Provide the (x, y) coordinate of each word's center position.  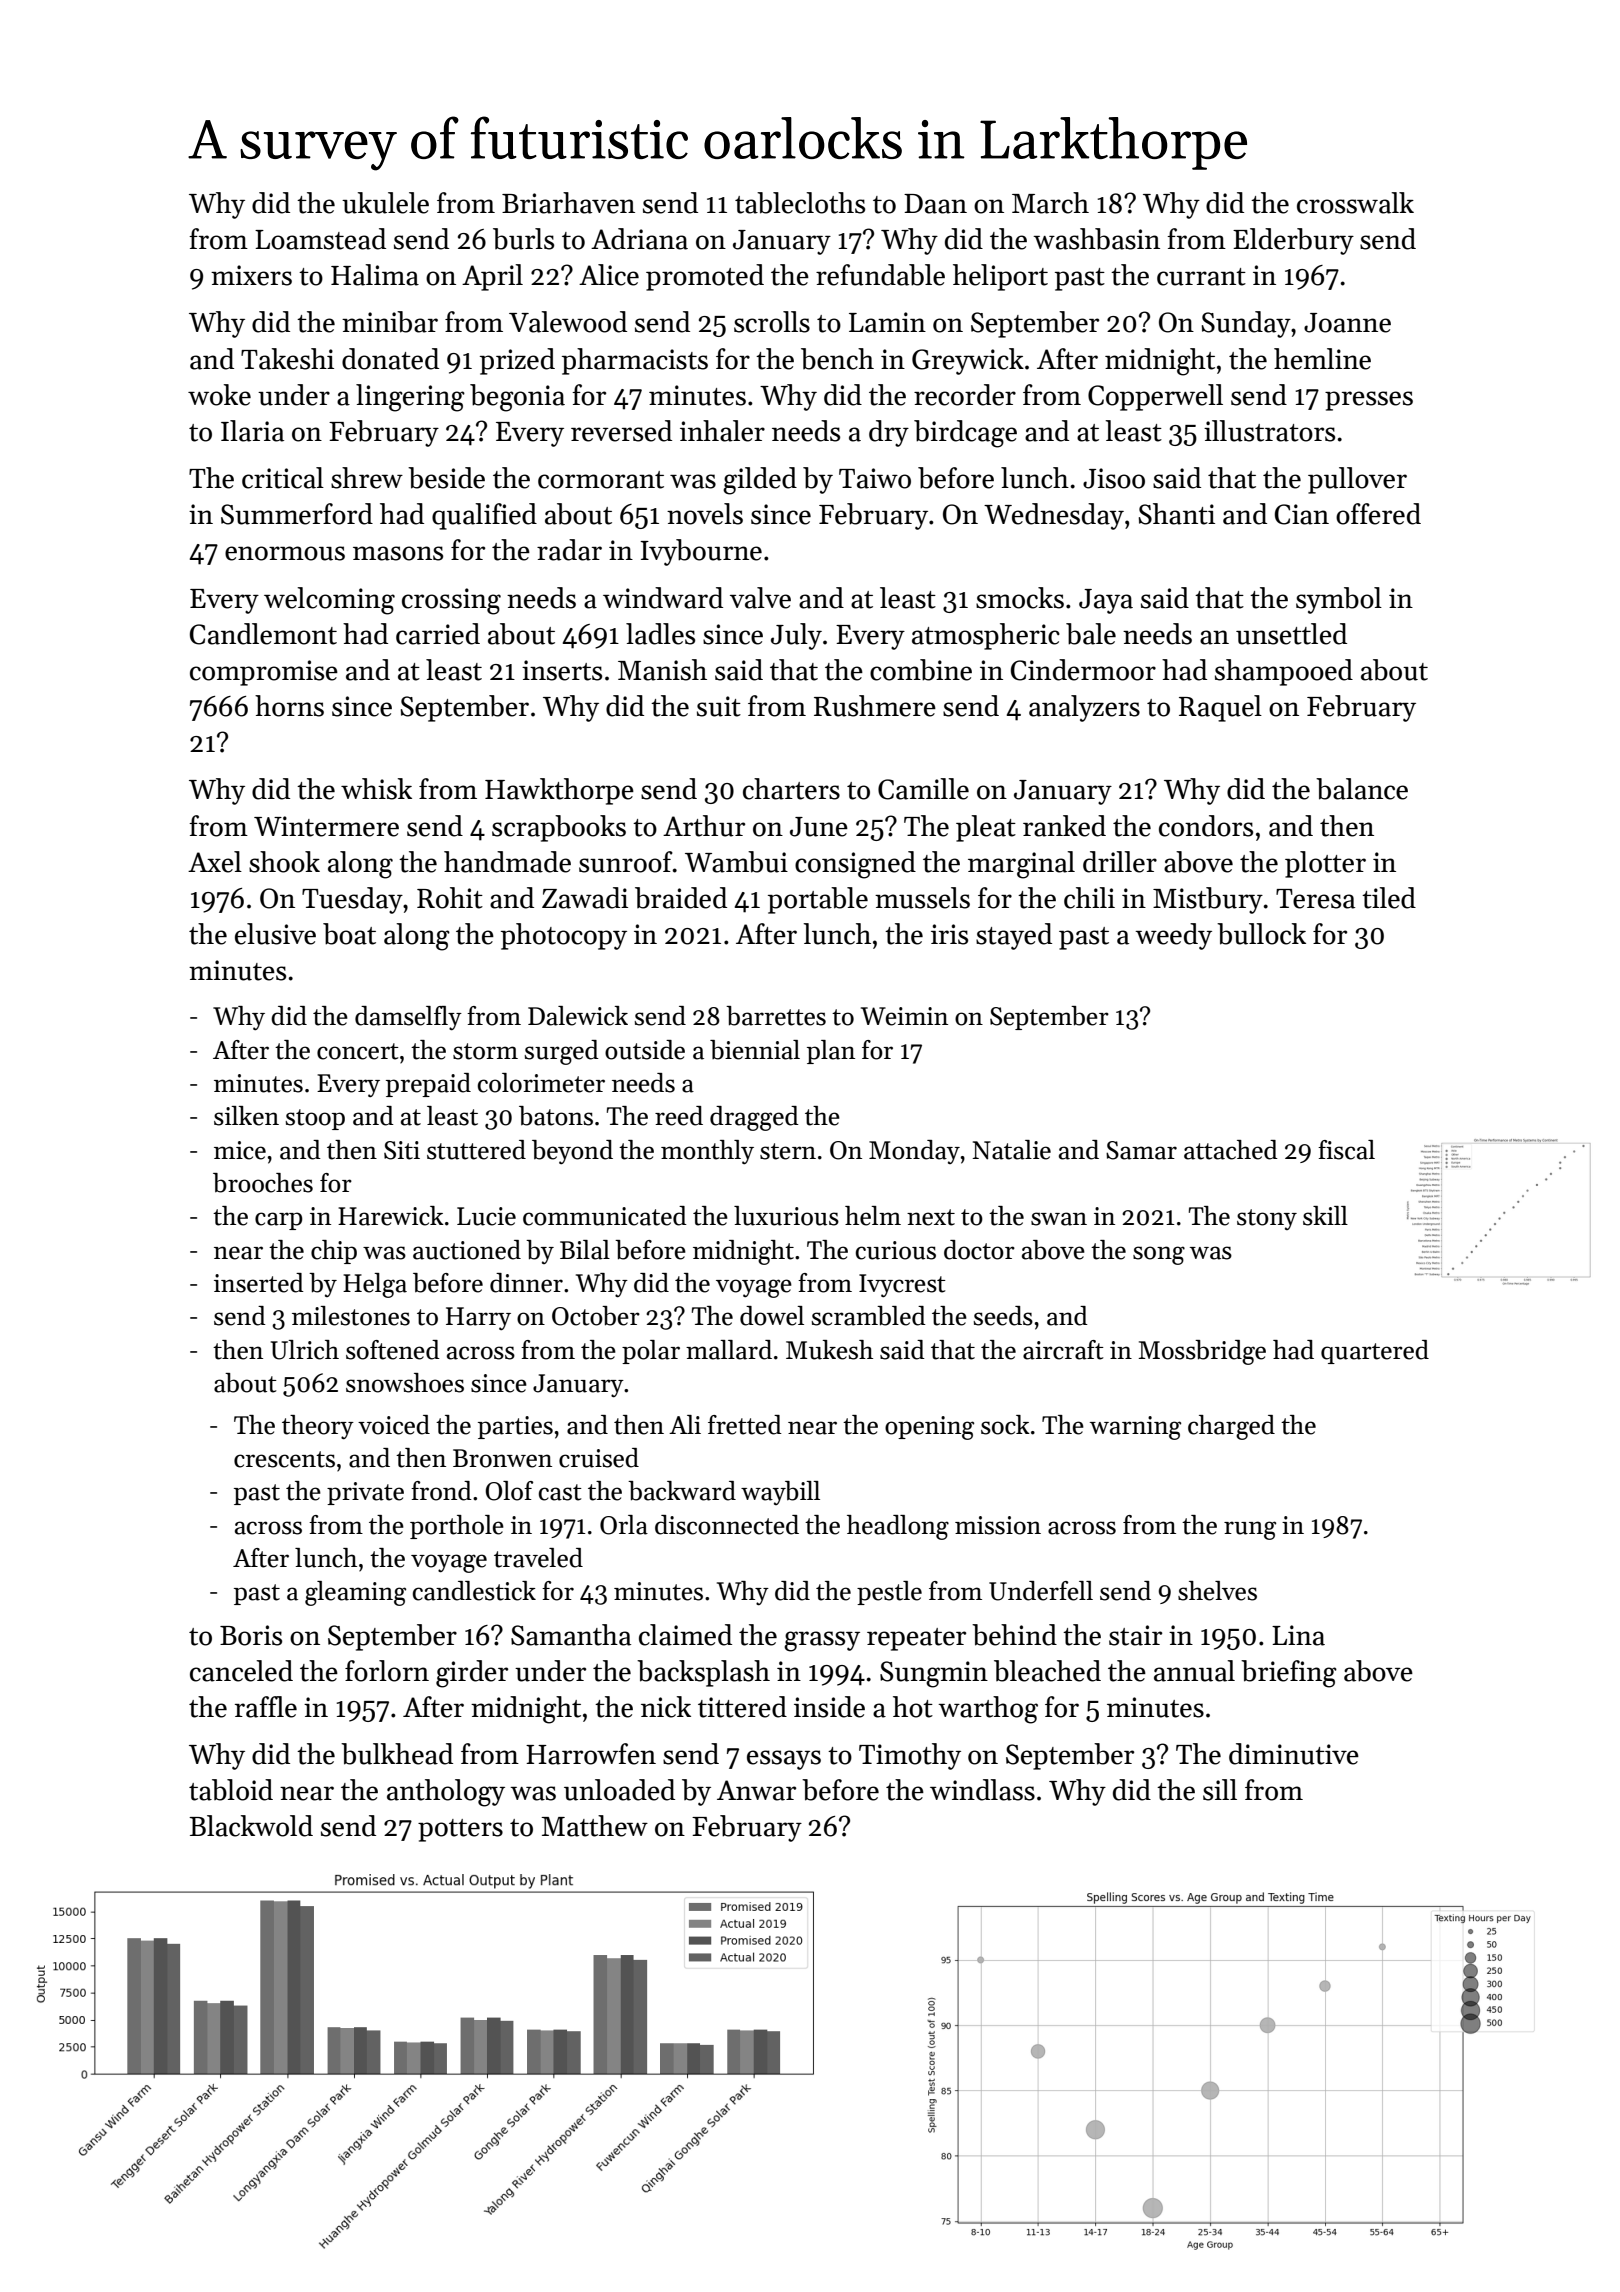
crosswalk (1355, 203)
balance (1362, 789)
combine (921, 670)
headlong (898, 1527)
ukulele (385, 203)
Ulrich (305, 1350)
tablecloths (800, 203)
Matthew (594, 1826)
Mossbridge (1202, 1352)
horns (289, 706)
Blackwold (251, 1826)
